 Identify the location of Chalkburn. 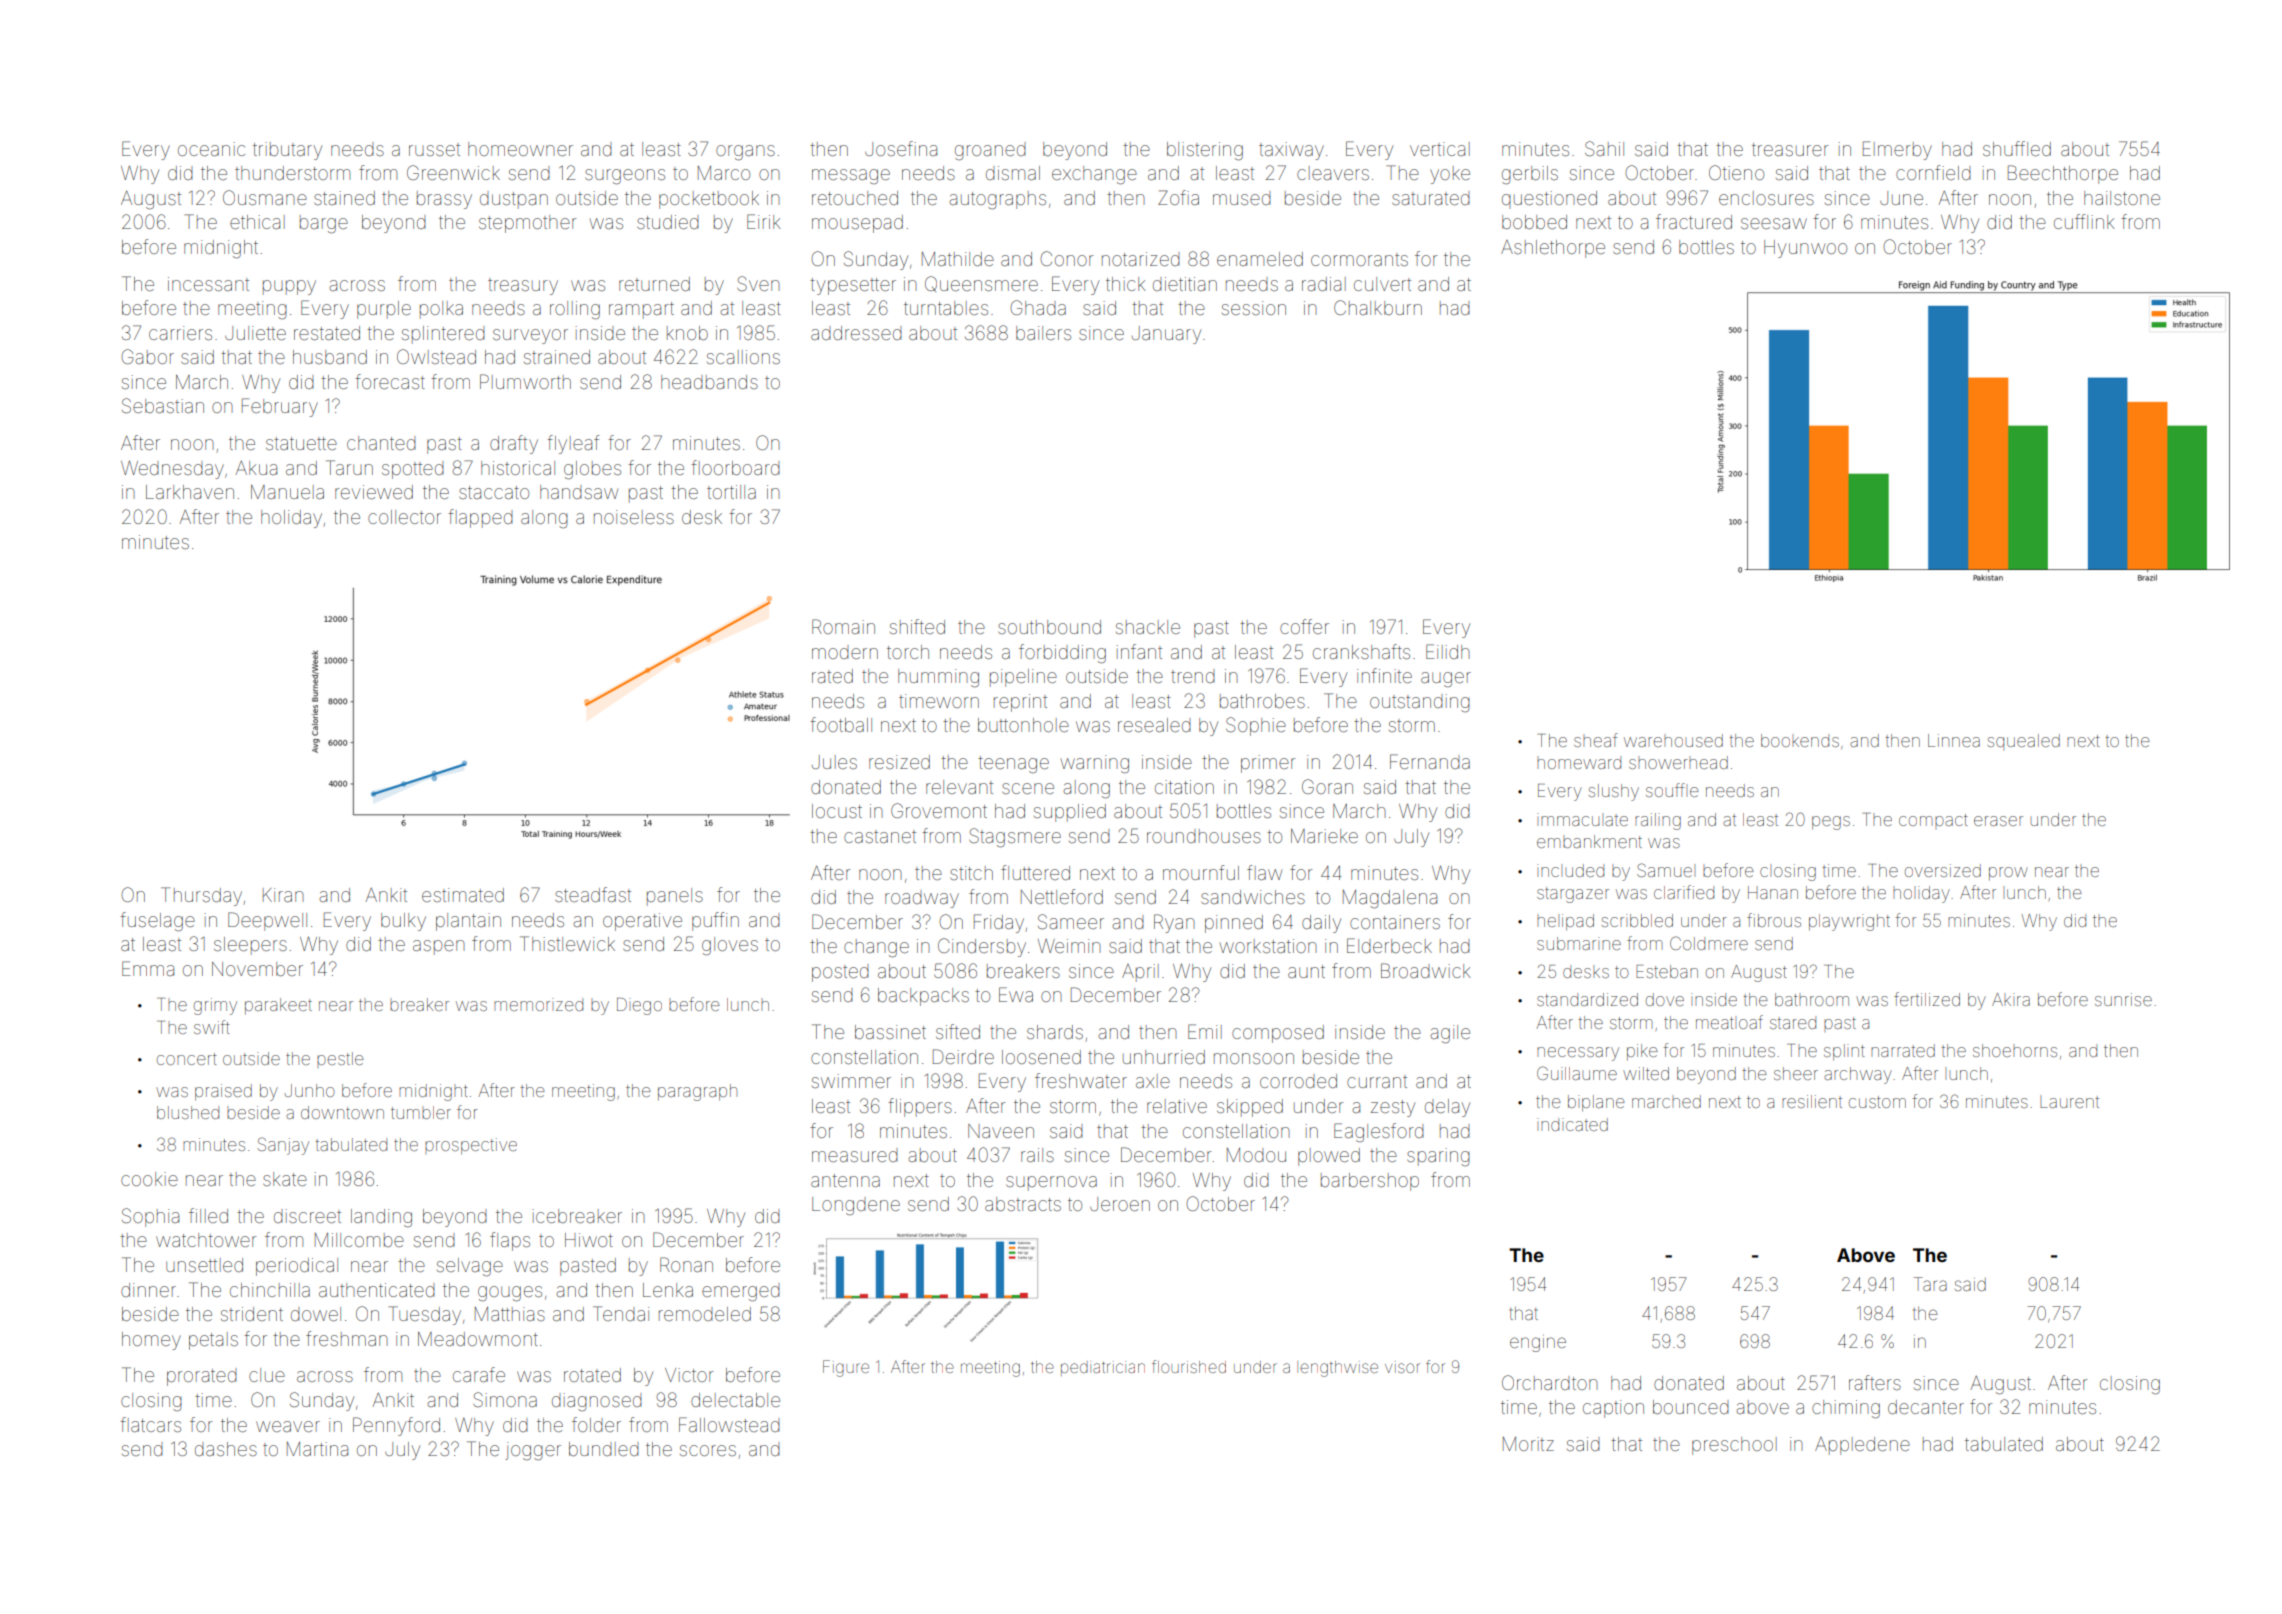
(1378, 307).
